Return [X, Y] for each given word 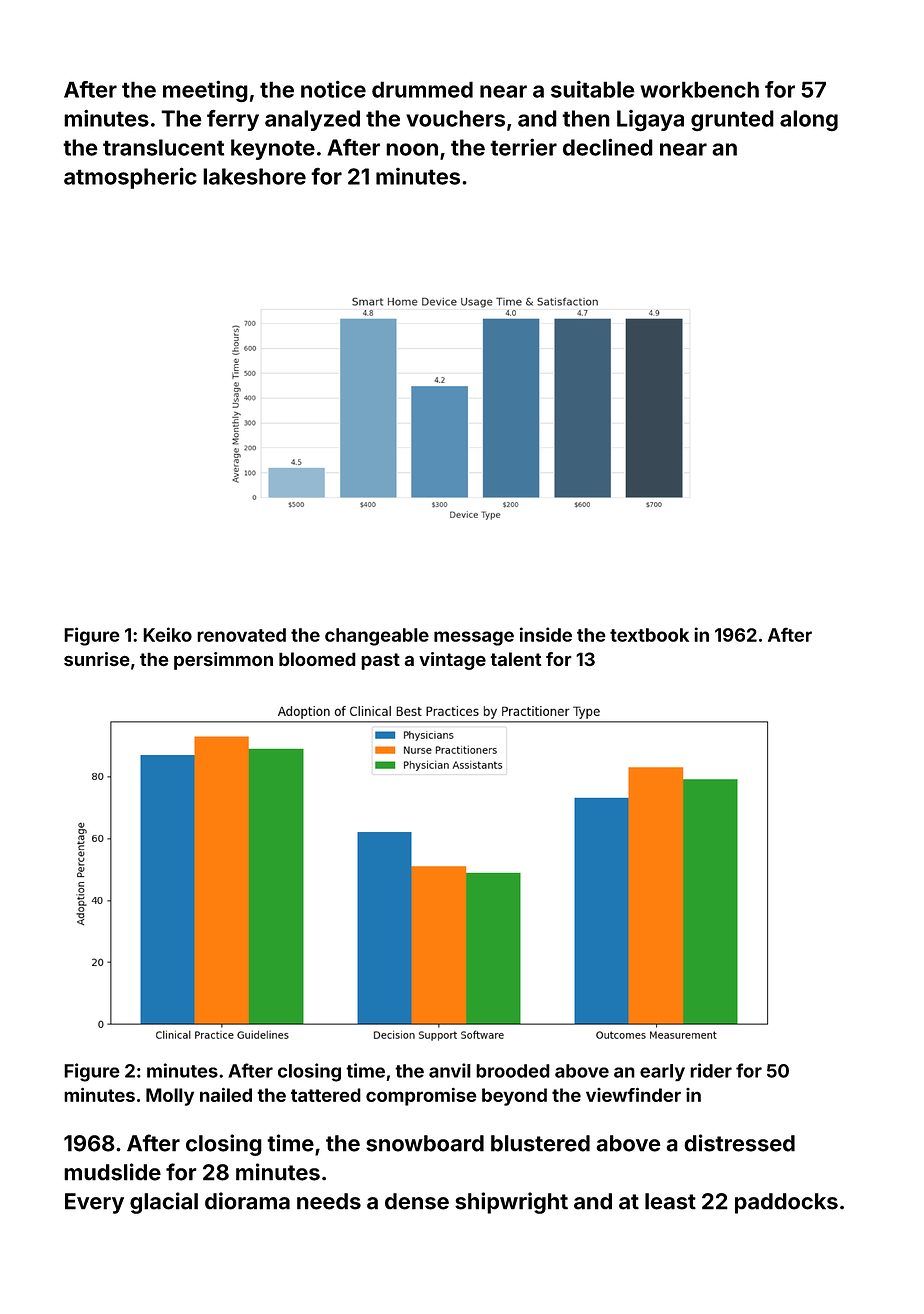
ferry [233, 120]
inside [546, 634]
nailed [226, 1095]
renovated [241, 635]
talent [516, 659]
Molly [170, 1097]
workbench [699, 89]
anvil [450, 1070]
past [380, 661]
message [474, 638]
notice [333, 89]
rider [711, 1070]
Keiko [167, 634]
